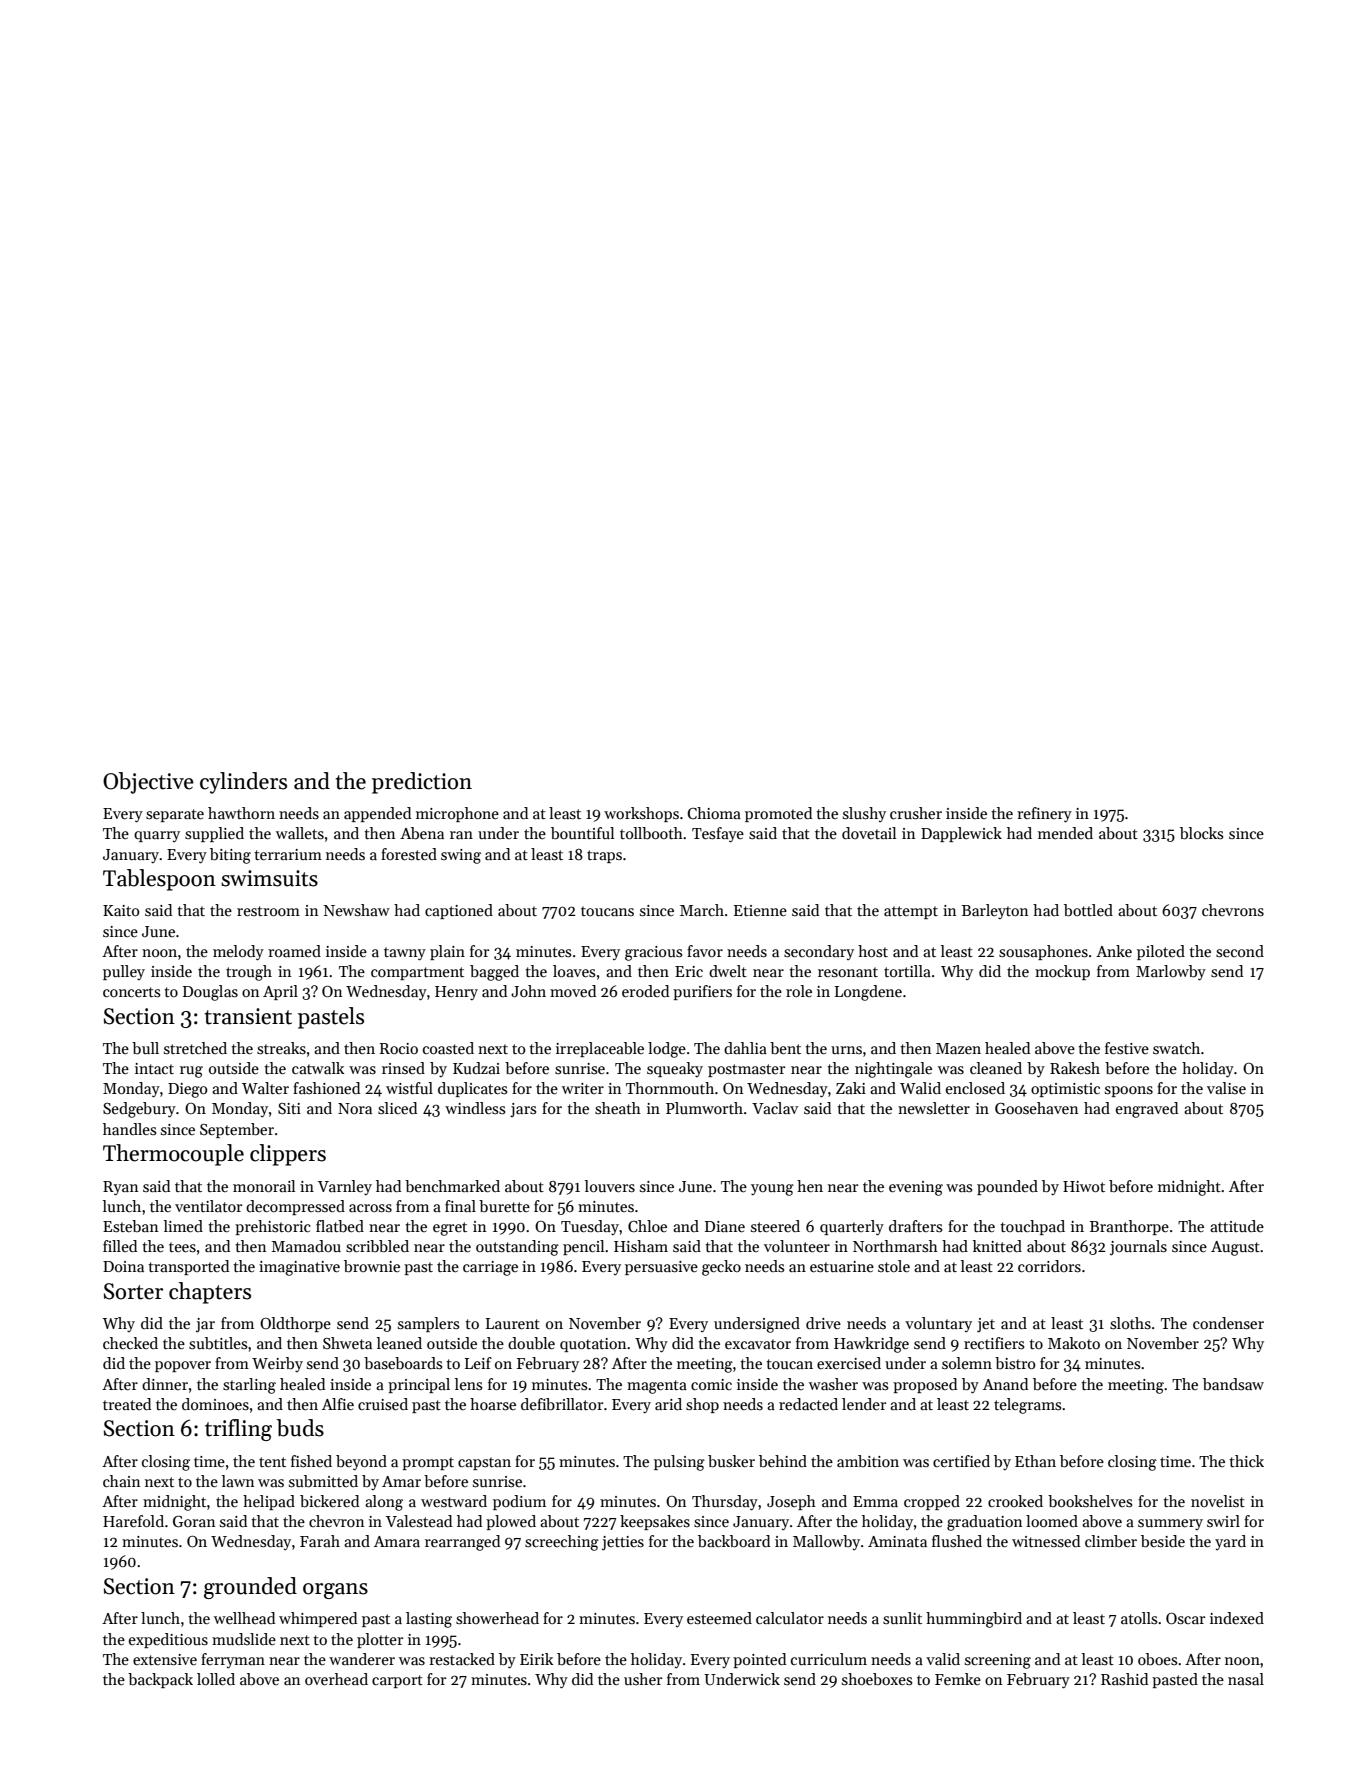 Image resolution: width=1367 pixels, height=1768 pixels. I want to click on prediction, so click(422, 783).
